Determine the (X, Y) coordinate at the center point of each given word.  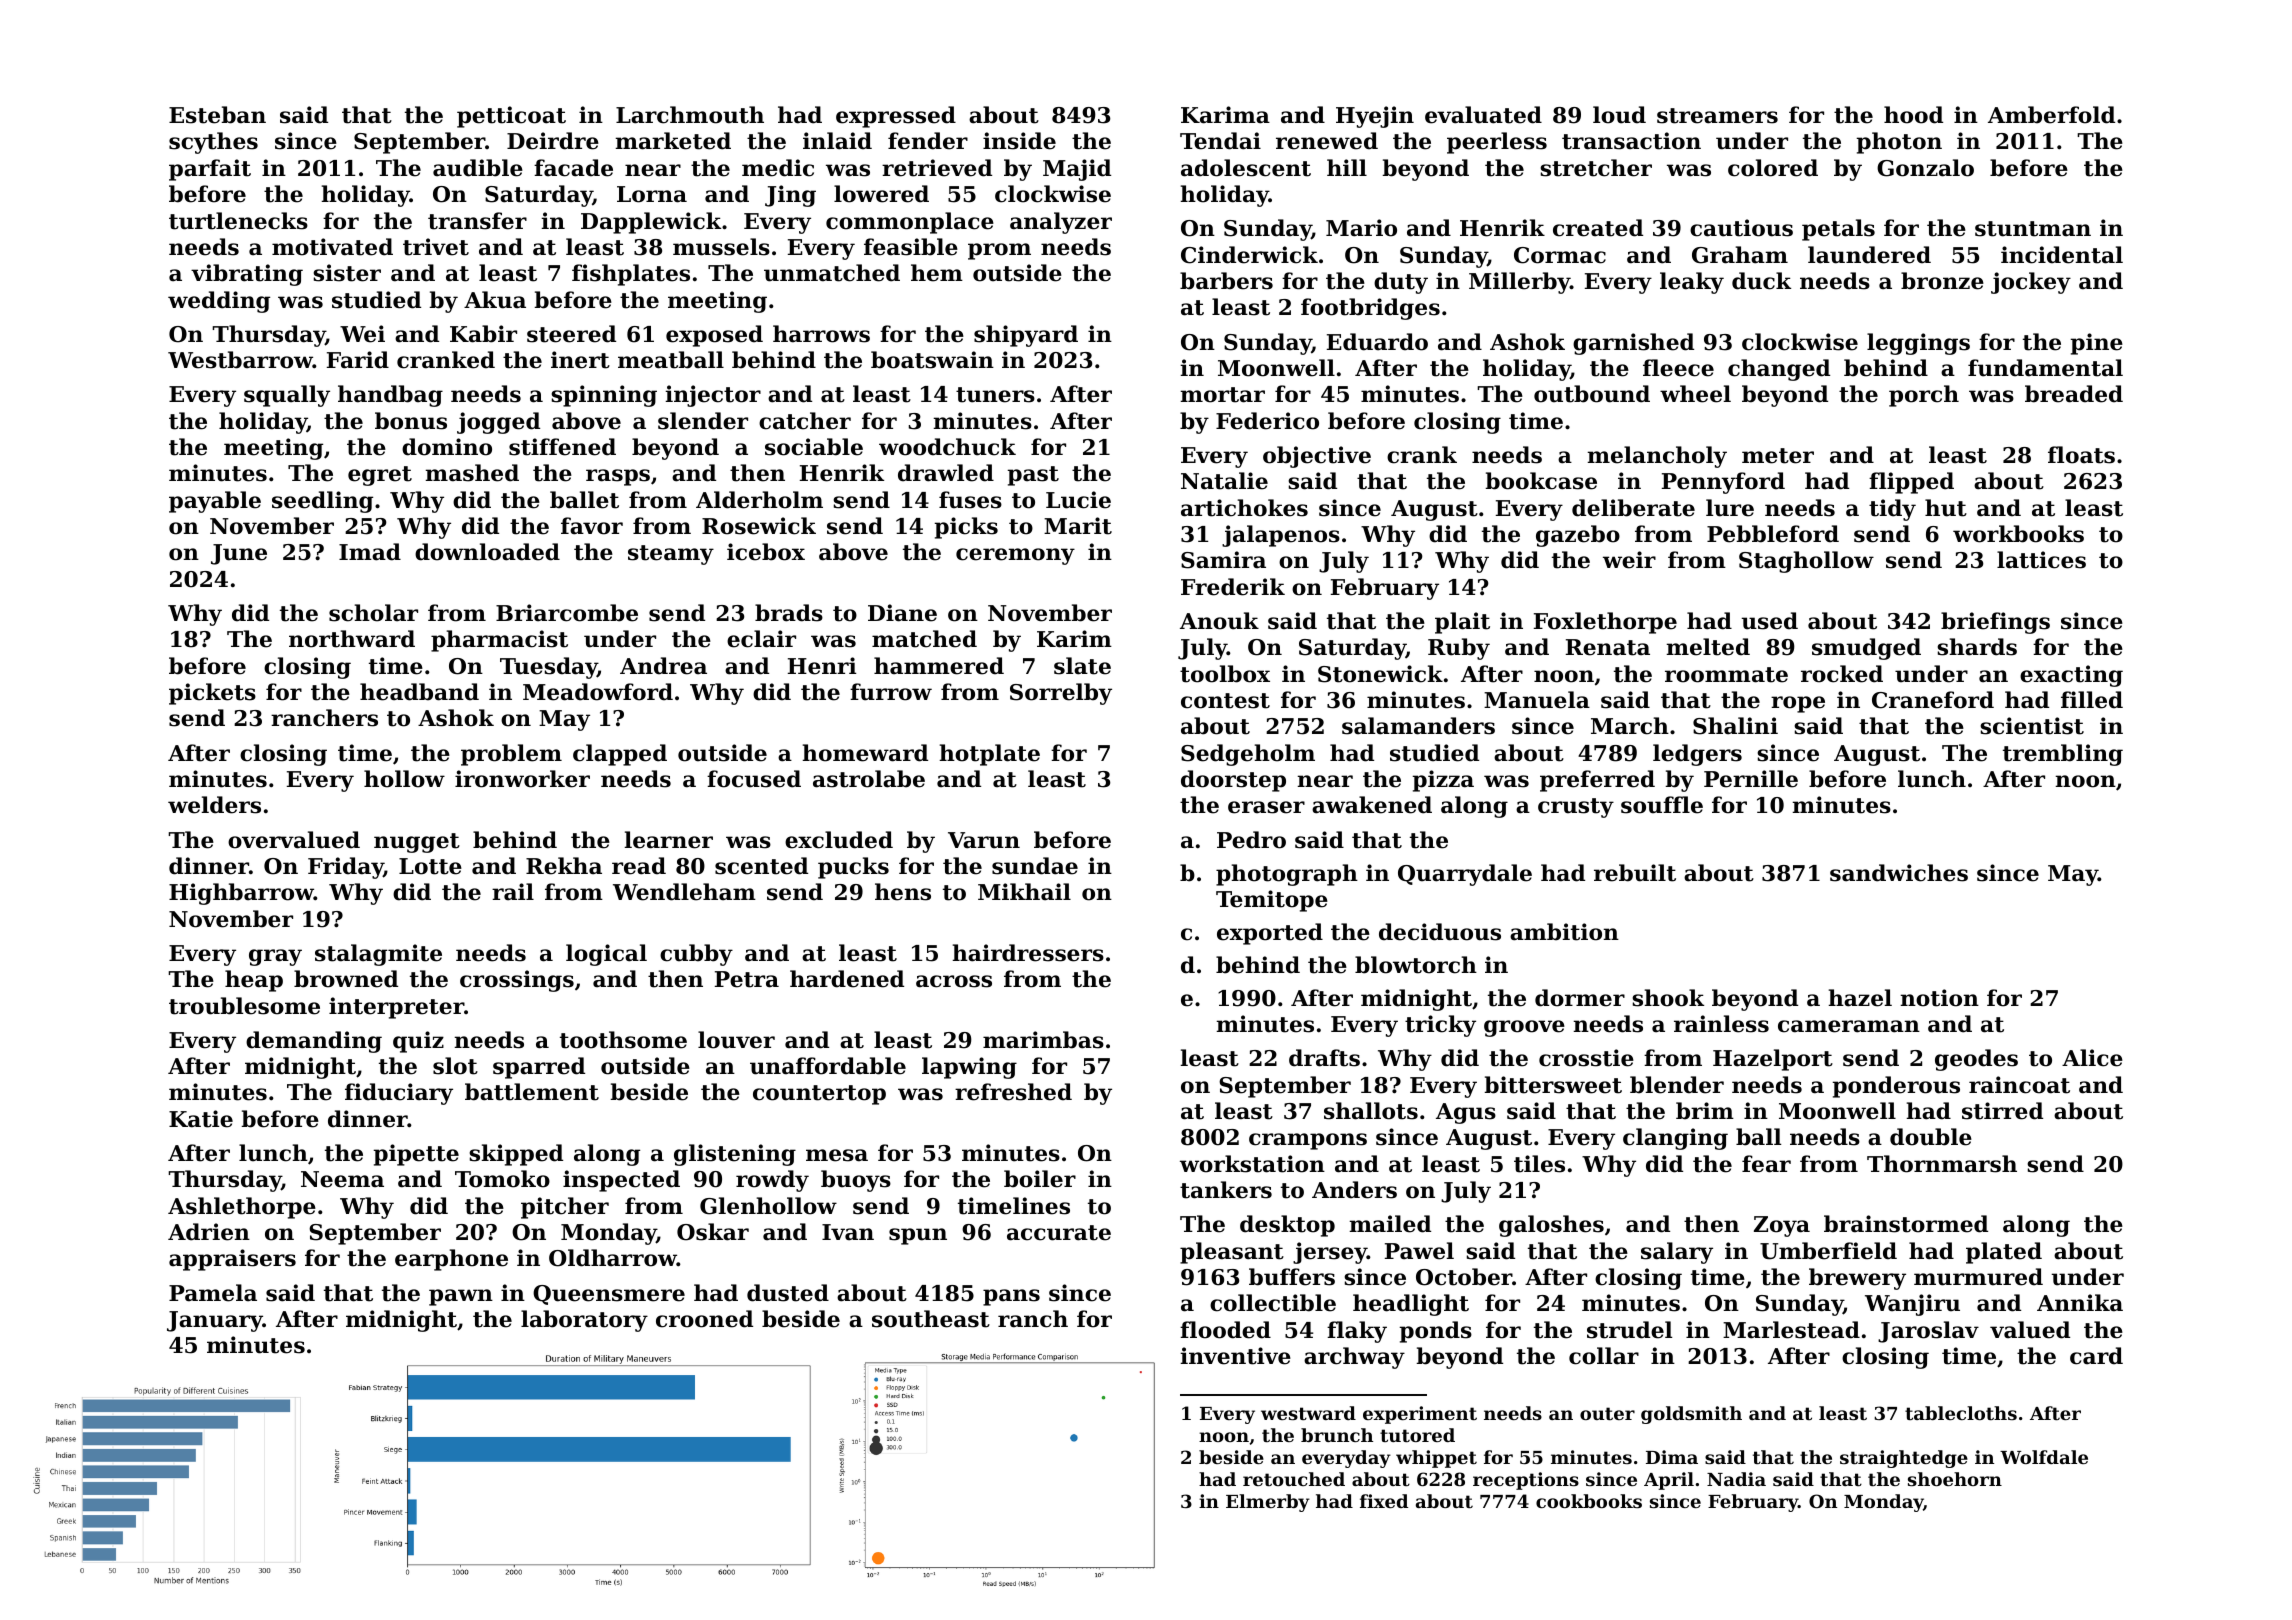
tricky (1440, 1026)
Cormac (1560, 255)
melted (1708, 647)
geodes (1976, 1060)
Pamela (213, 1293)
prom (999, 251)
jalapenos (1281, 536)
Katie (201, 1119)
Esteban (217, 115)
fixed (1384, 1501)
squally (287, 396)
